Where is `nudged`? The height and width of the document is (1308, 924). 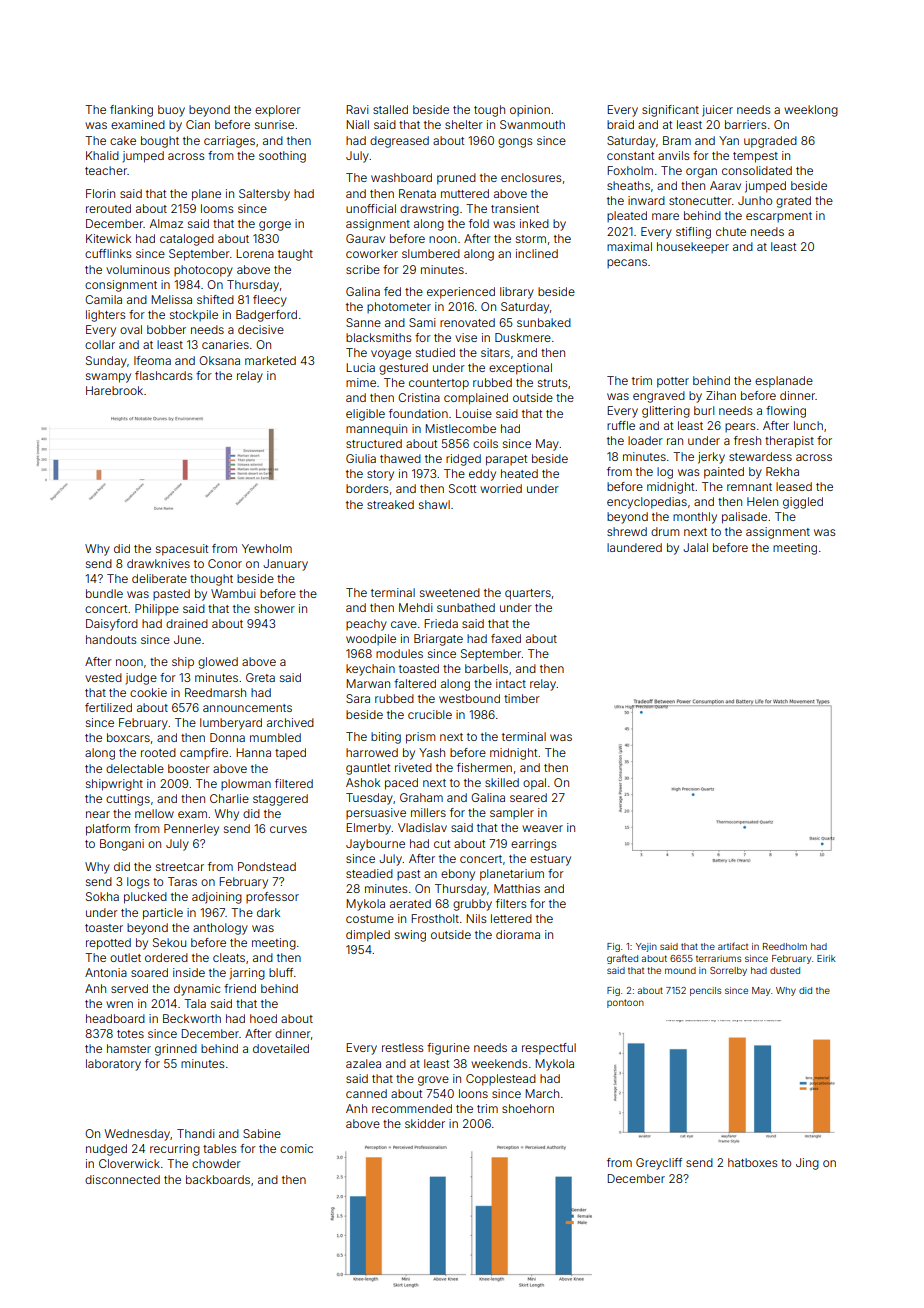
nudged is located at coordinates (106, 1150).
